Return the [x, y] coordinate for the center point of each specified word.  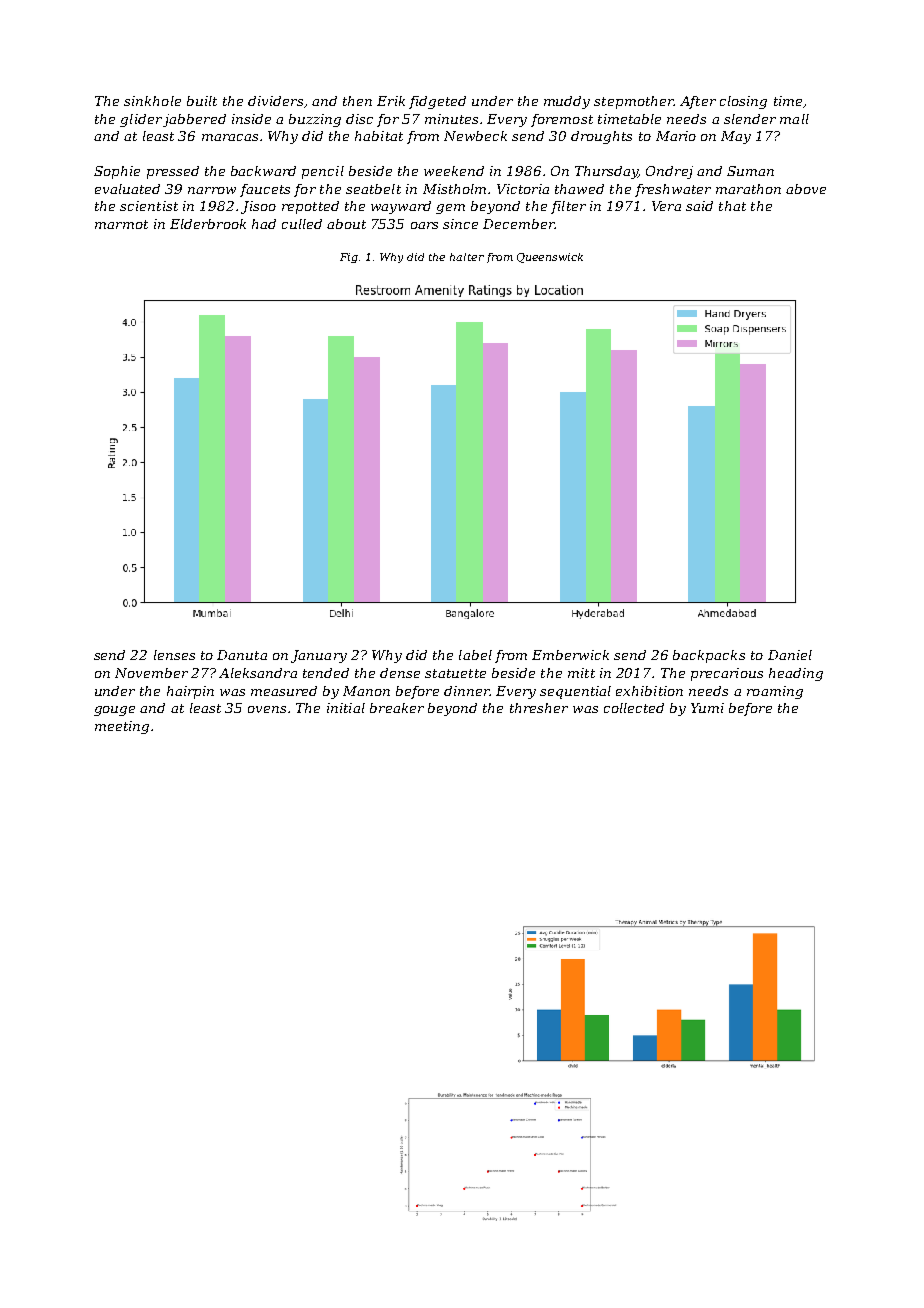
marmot [121, 224]
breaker [397, 708]
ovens [267, 709]
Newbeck [475, 136]
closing [743, 102]
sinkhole [152, 101]
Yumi [707, 708]
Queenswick [550, 258]
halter [467, 257]
